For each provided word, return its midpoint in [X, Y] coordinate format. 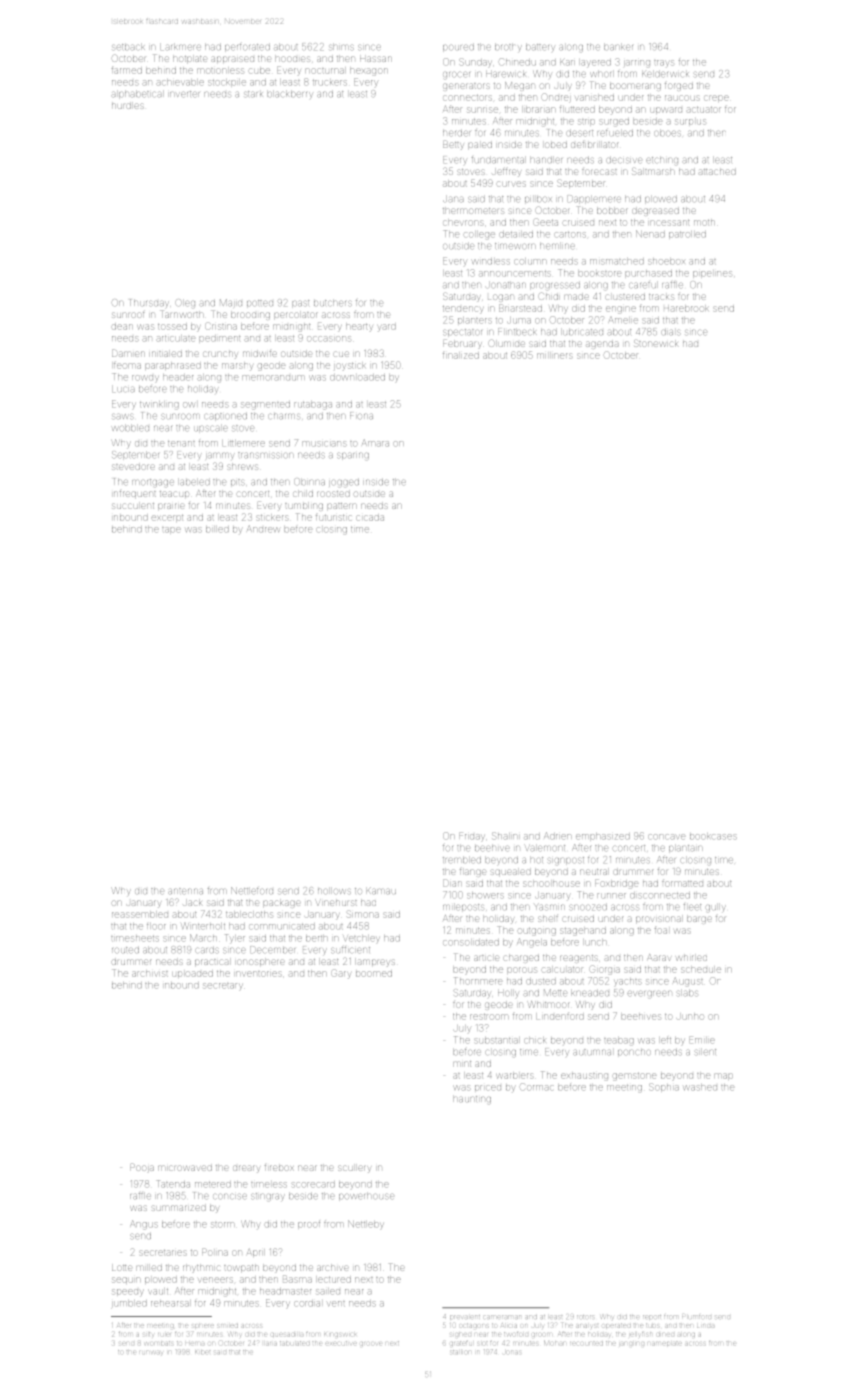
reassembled [140, 915]
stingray [268, 1196]
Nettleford [252, 890]
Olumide [507, 343]
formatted [682, 883]
